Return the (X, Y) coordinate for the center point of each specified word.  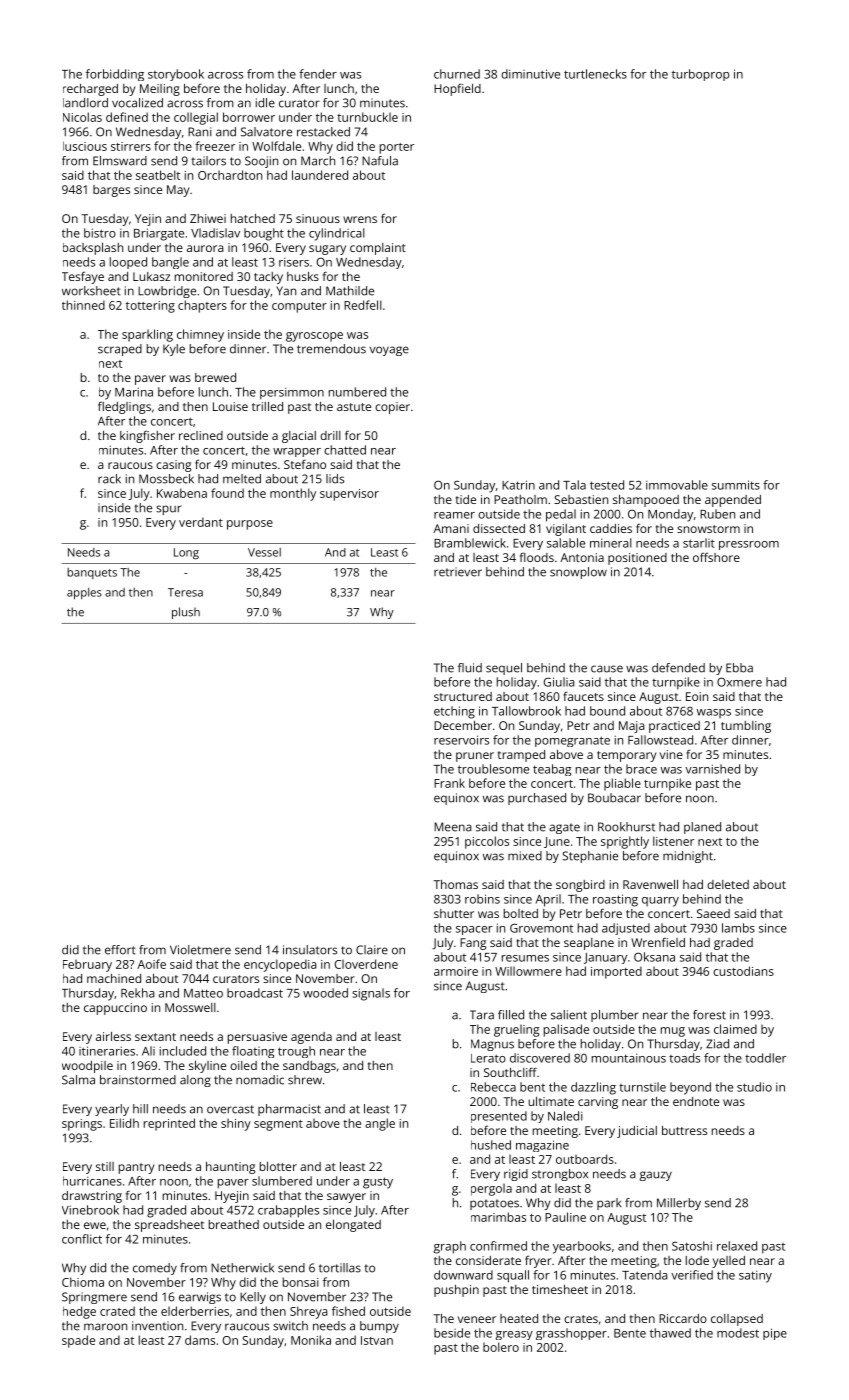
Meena (453, 827)
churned (457, 74)
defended (678, 668)
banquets (92, 573)
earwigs (200, 1298)
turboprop (700, 75)
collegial (196, 118)
